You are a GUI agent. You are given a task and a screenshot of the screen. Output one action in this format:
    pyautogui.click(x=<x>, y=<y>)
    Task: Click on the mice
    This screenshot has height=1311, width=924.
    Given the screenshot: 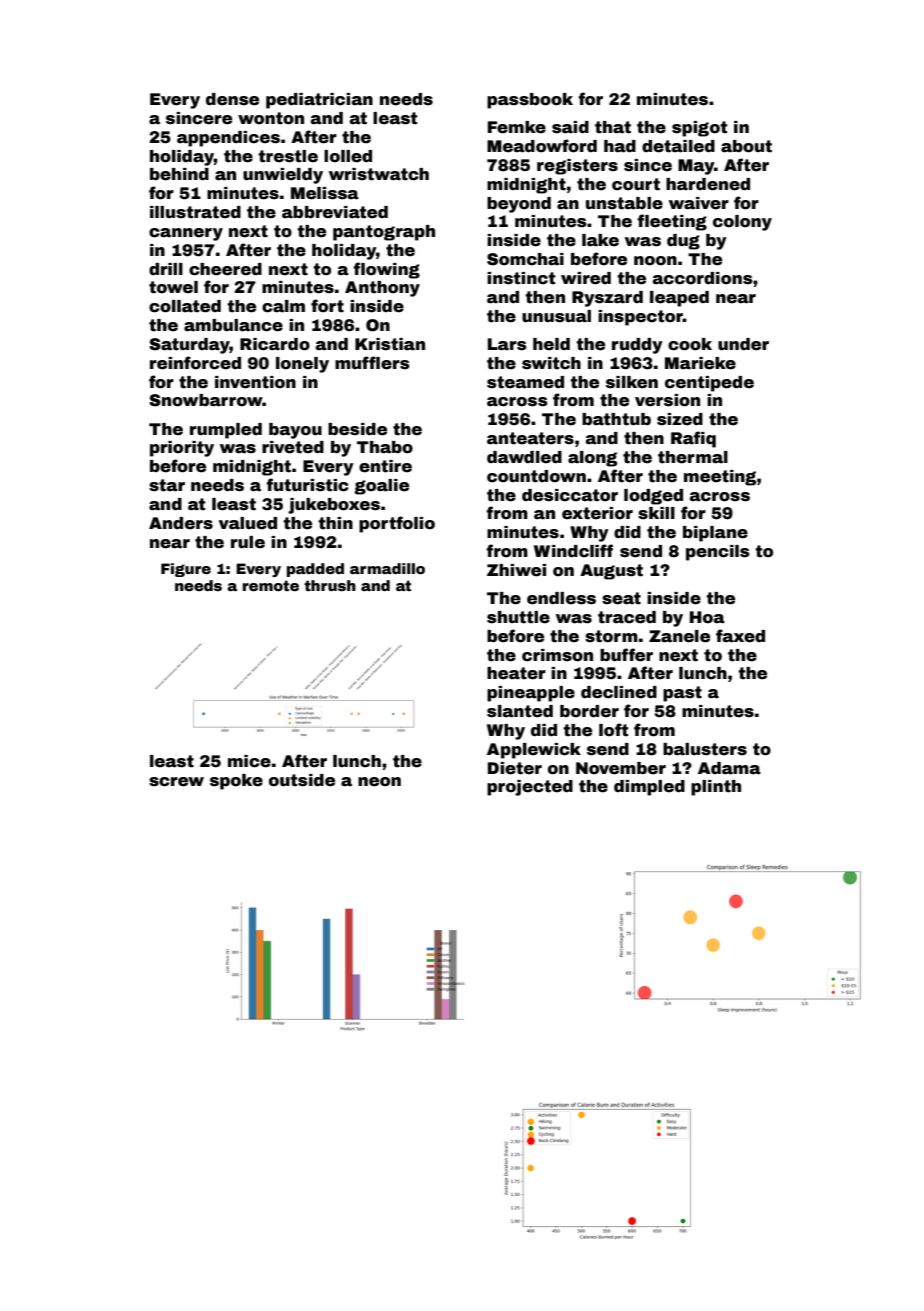 What is the action you would take?
    pyautogui.click(x=249, y=761)
